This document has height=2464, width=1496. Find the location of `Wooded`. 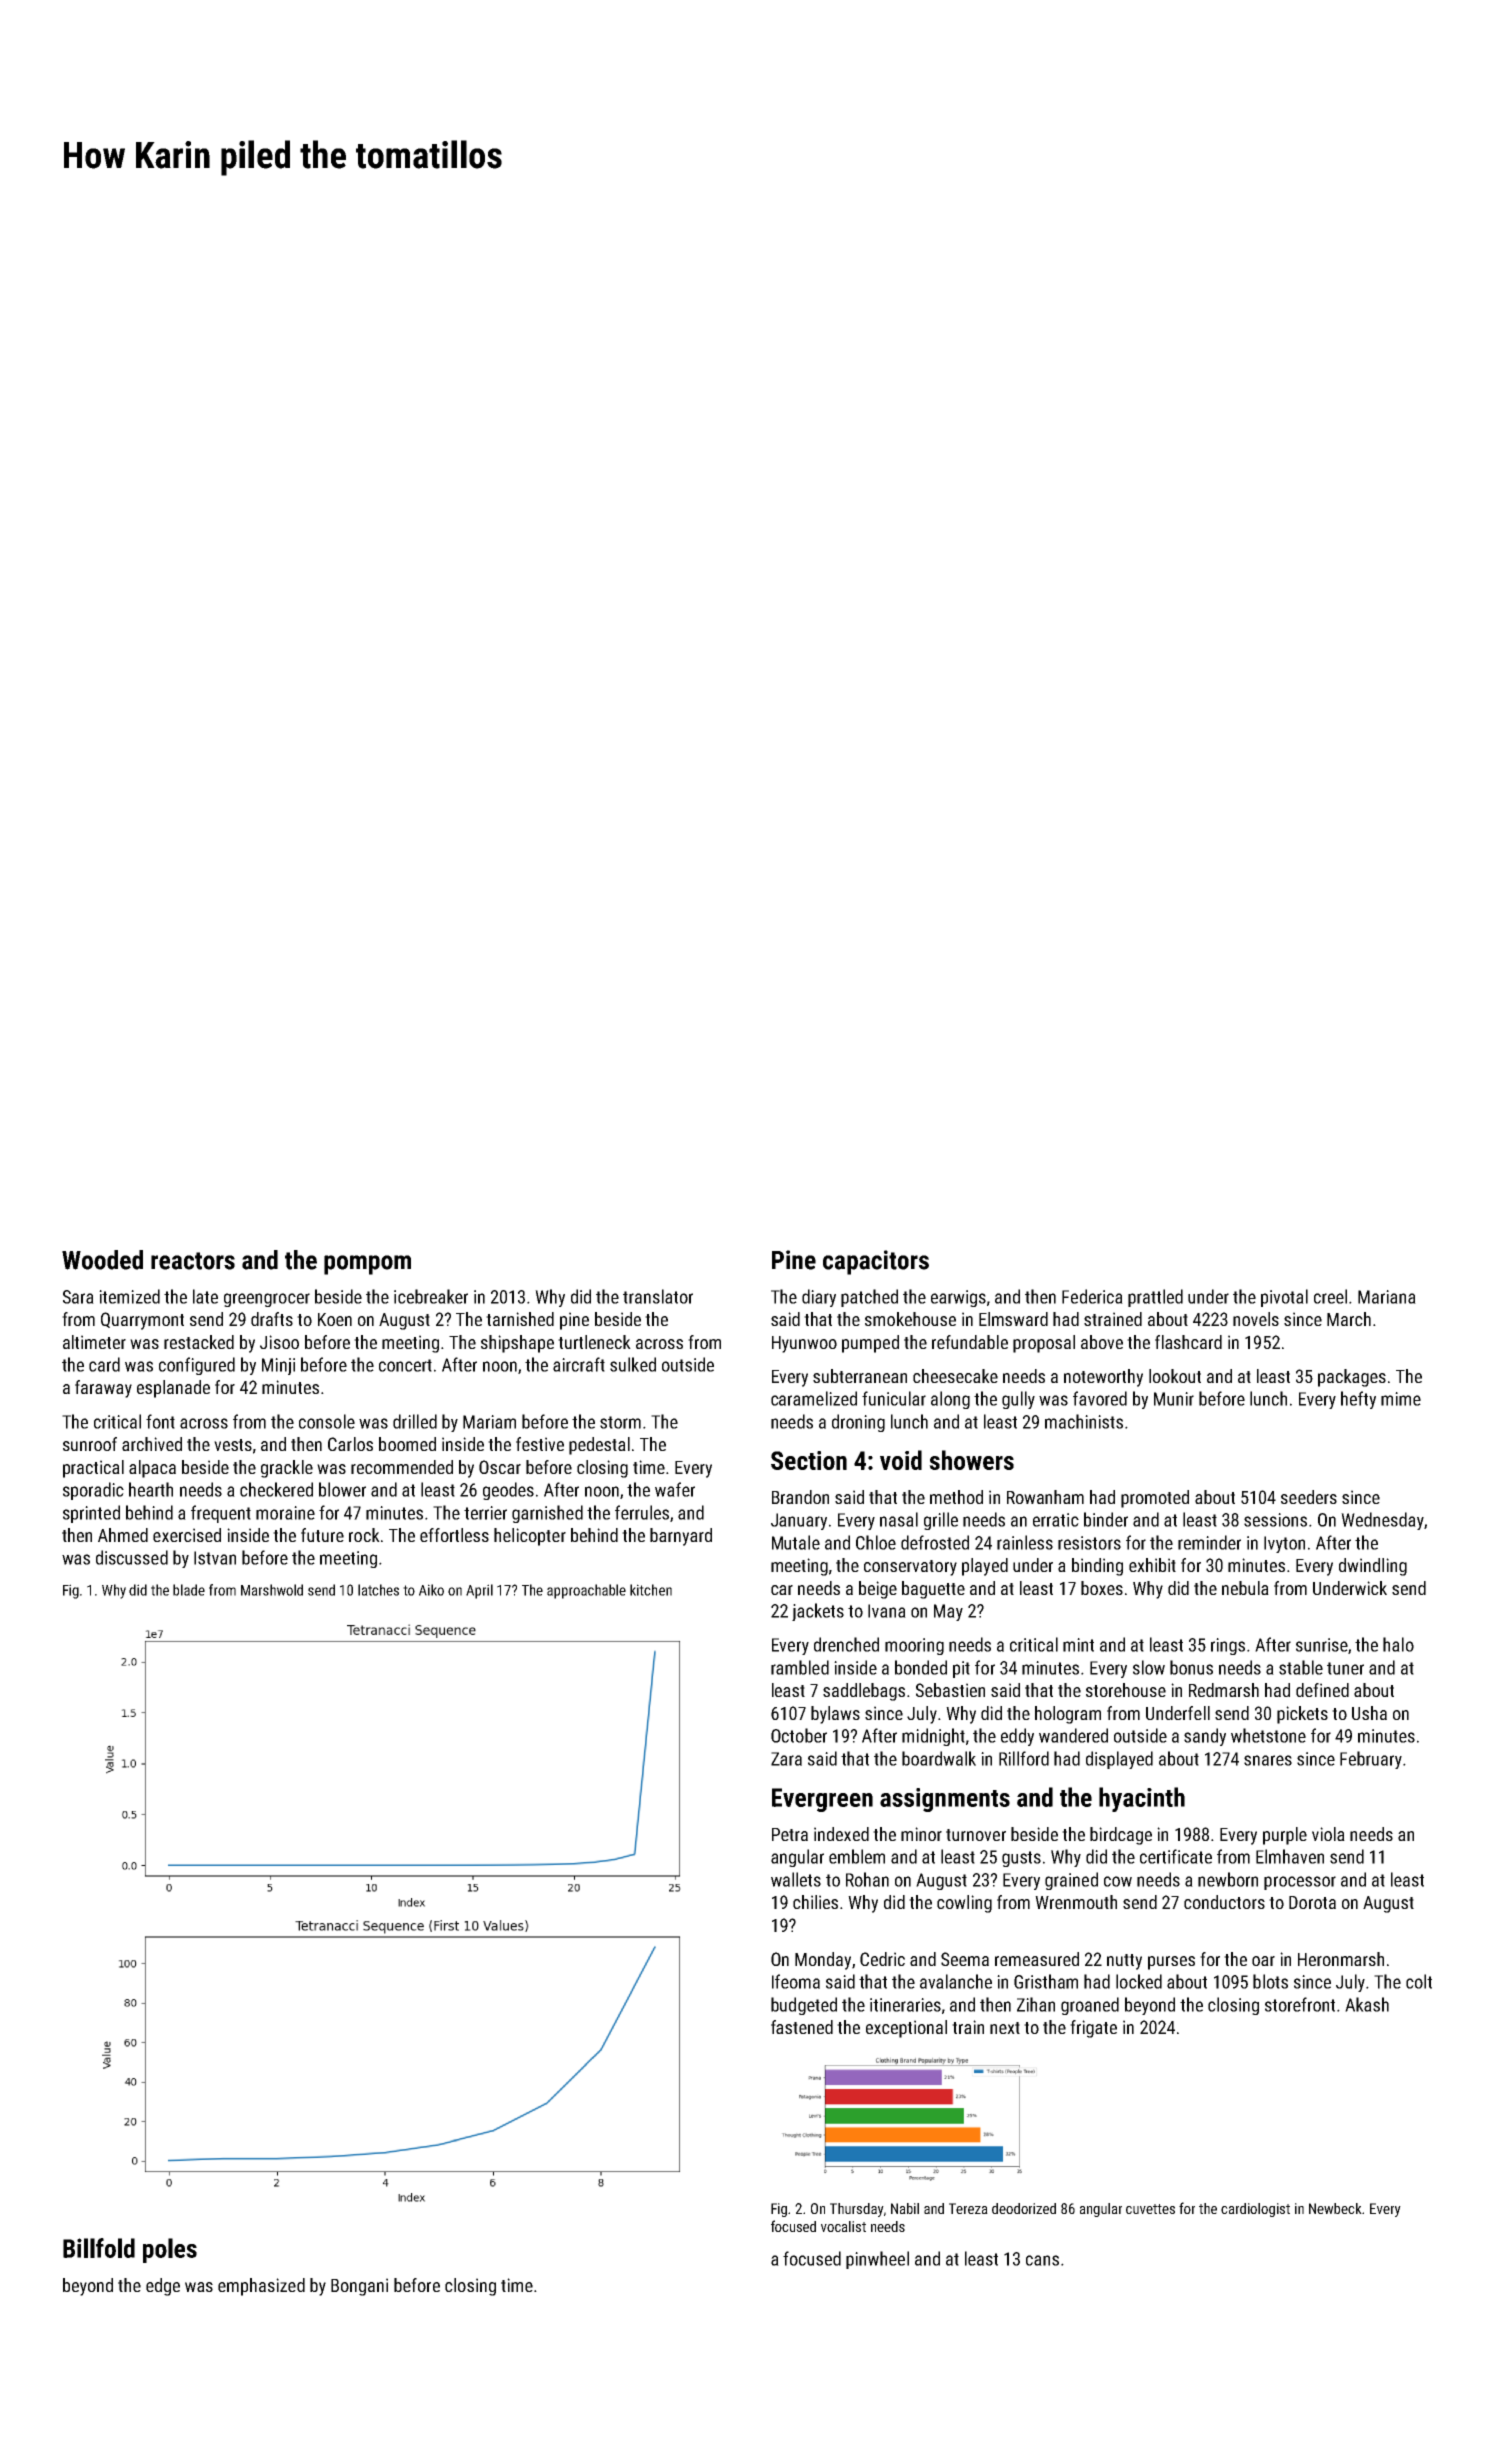

Wooded is located at coordinates (102, 1260).
